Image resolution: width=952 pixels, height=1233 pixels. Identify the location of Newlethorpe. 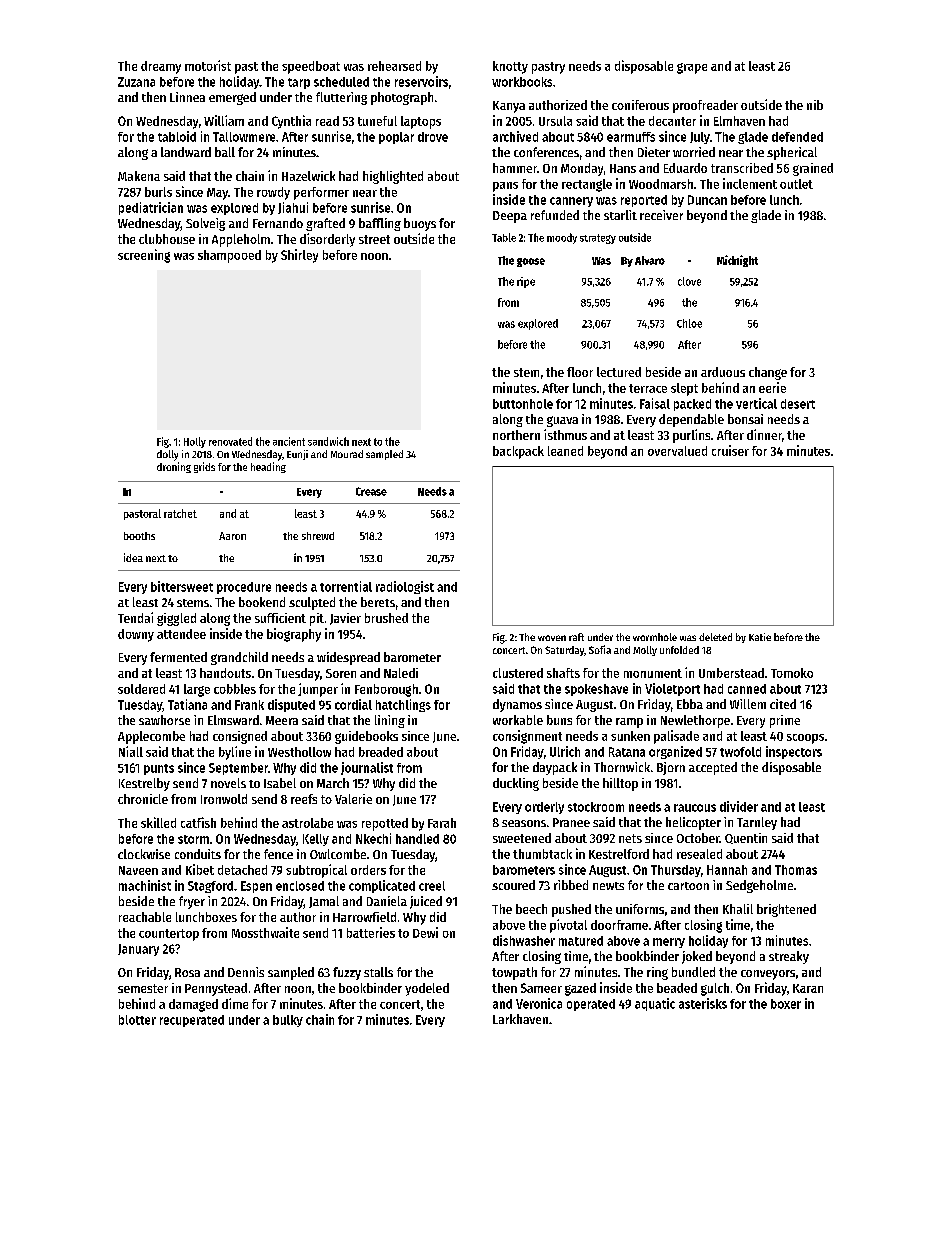
(695, 721).
